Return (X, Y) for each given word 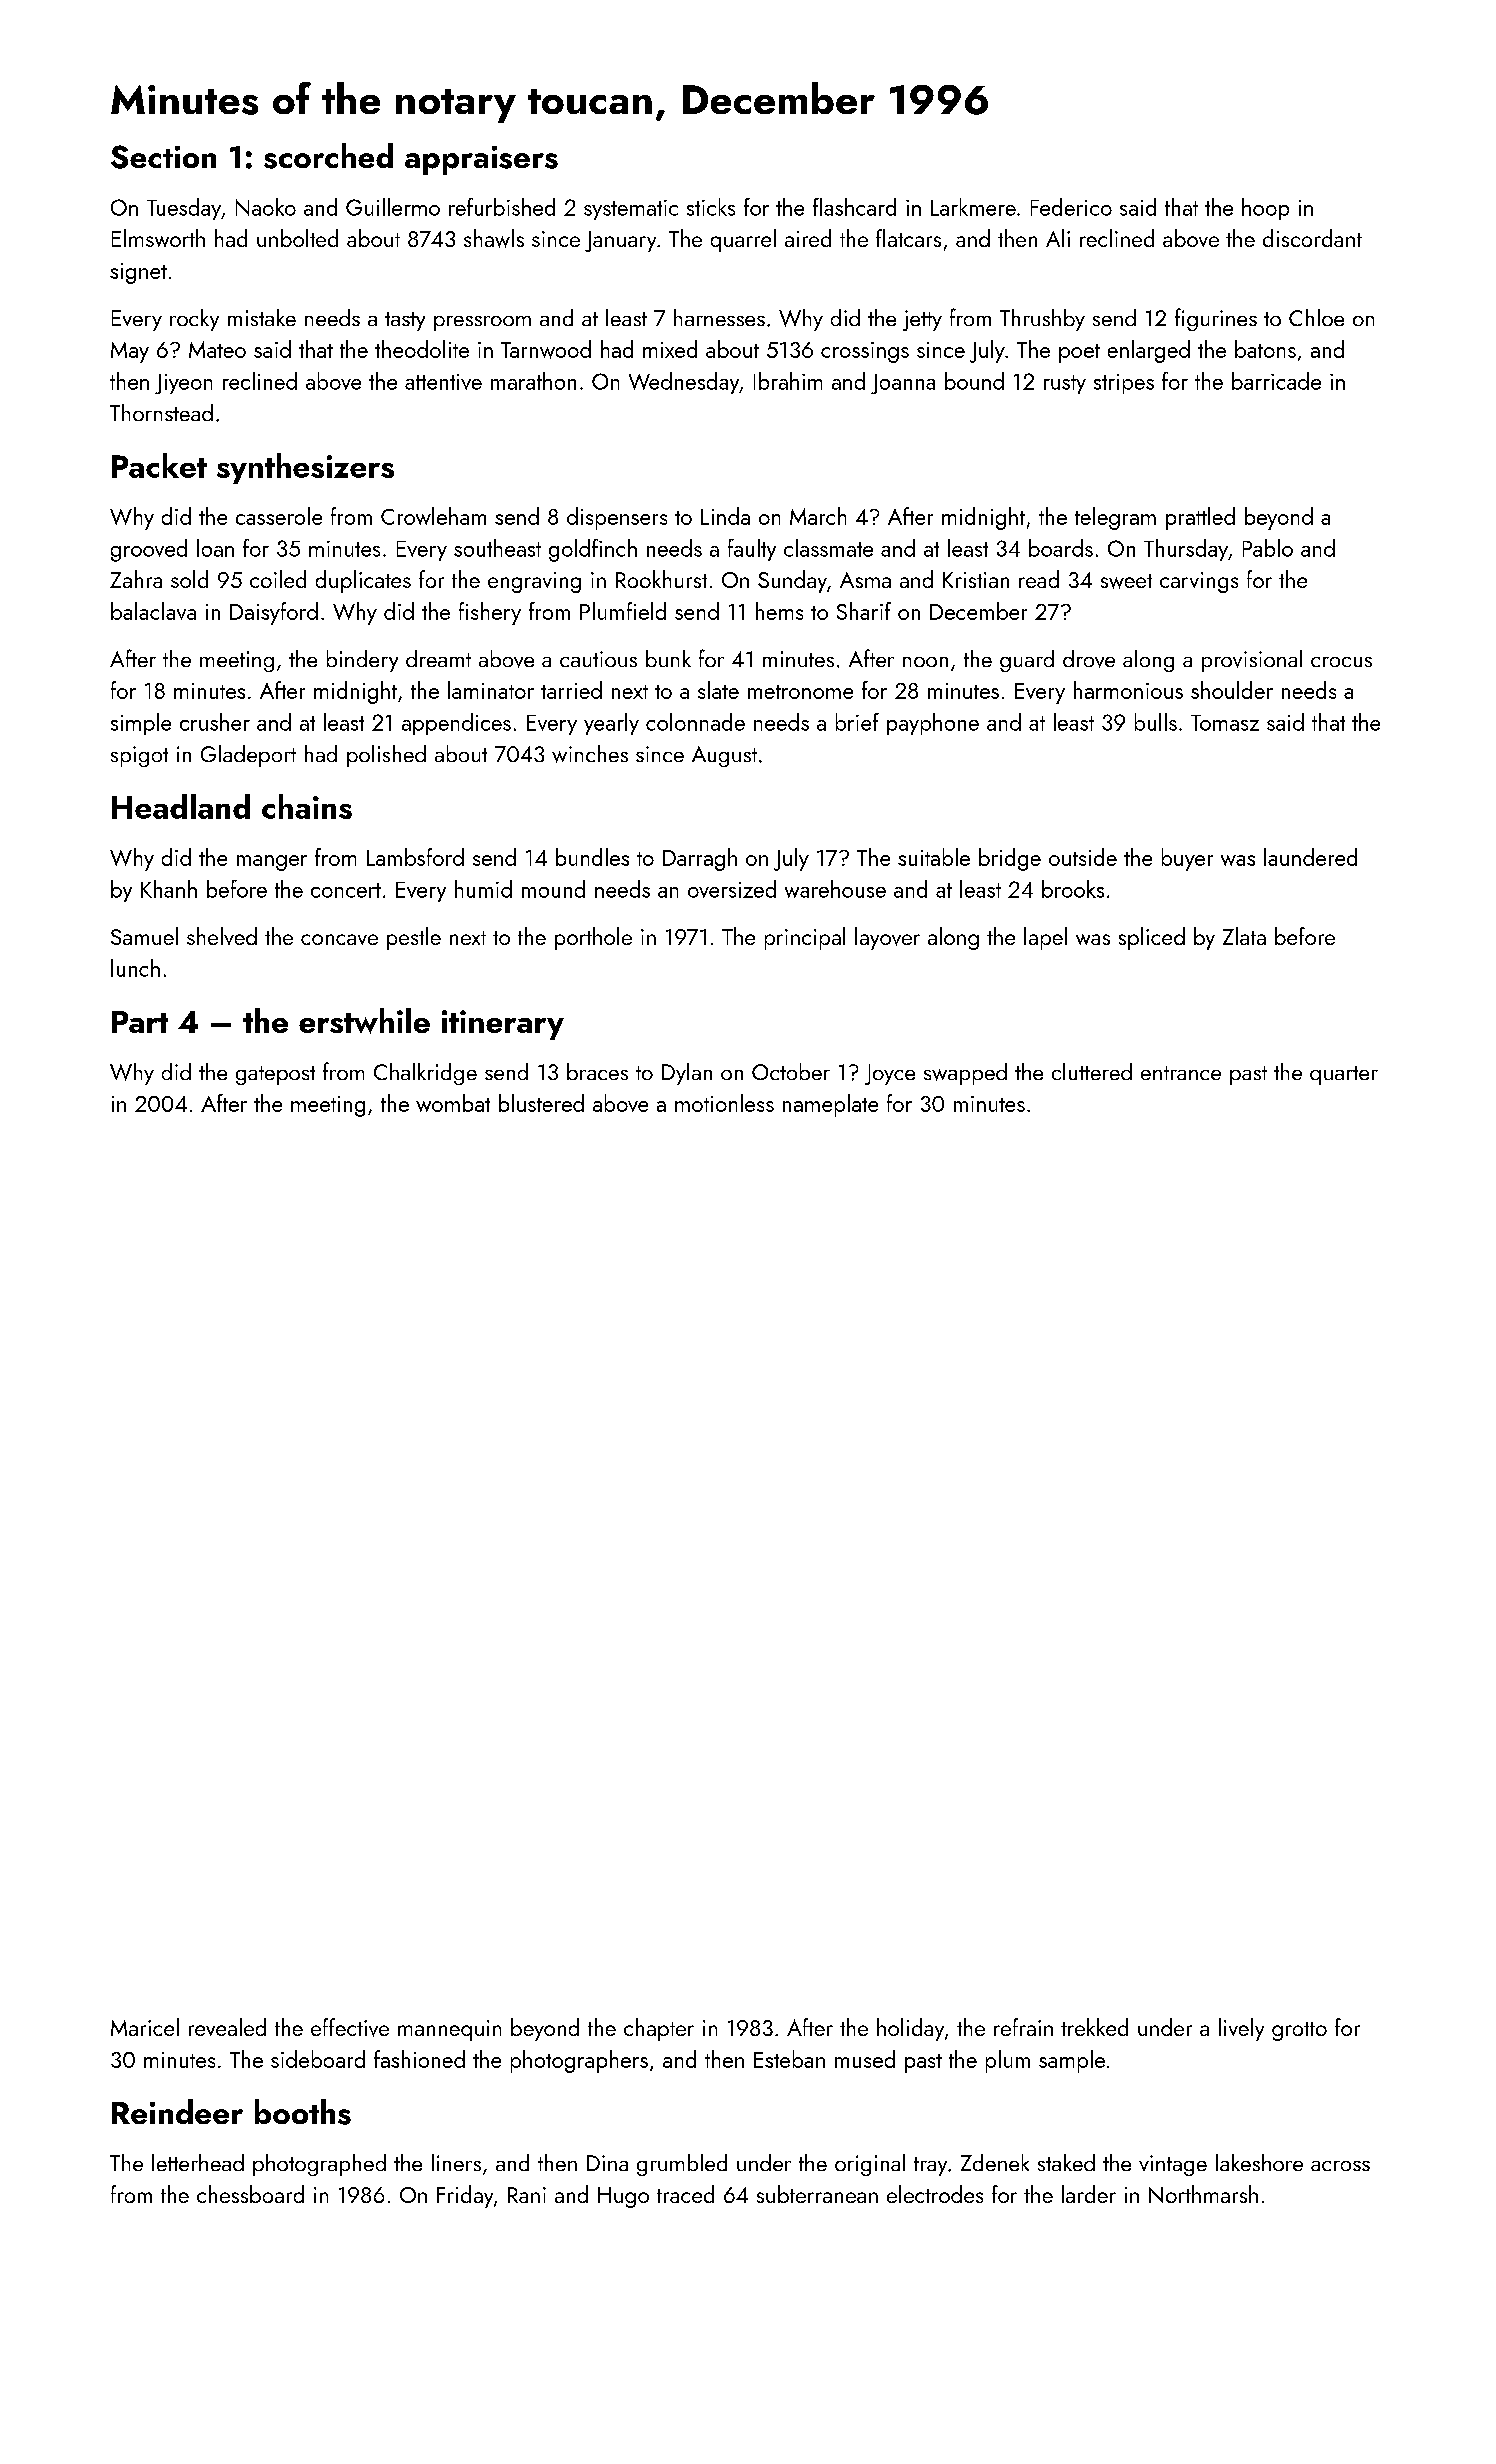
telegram (1115, 518)
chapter (659, 2029)
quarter (1344, 1075)
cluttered (1092, 1071)
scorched (328, 156)
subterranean (817, 2194)
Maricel (145, 2027)
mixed (670, 349)
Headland (181, 806)
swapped (965, 1074)
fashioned (419, 2059)
